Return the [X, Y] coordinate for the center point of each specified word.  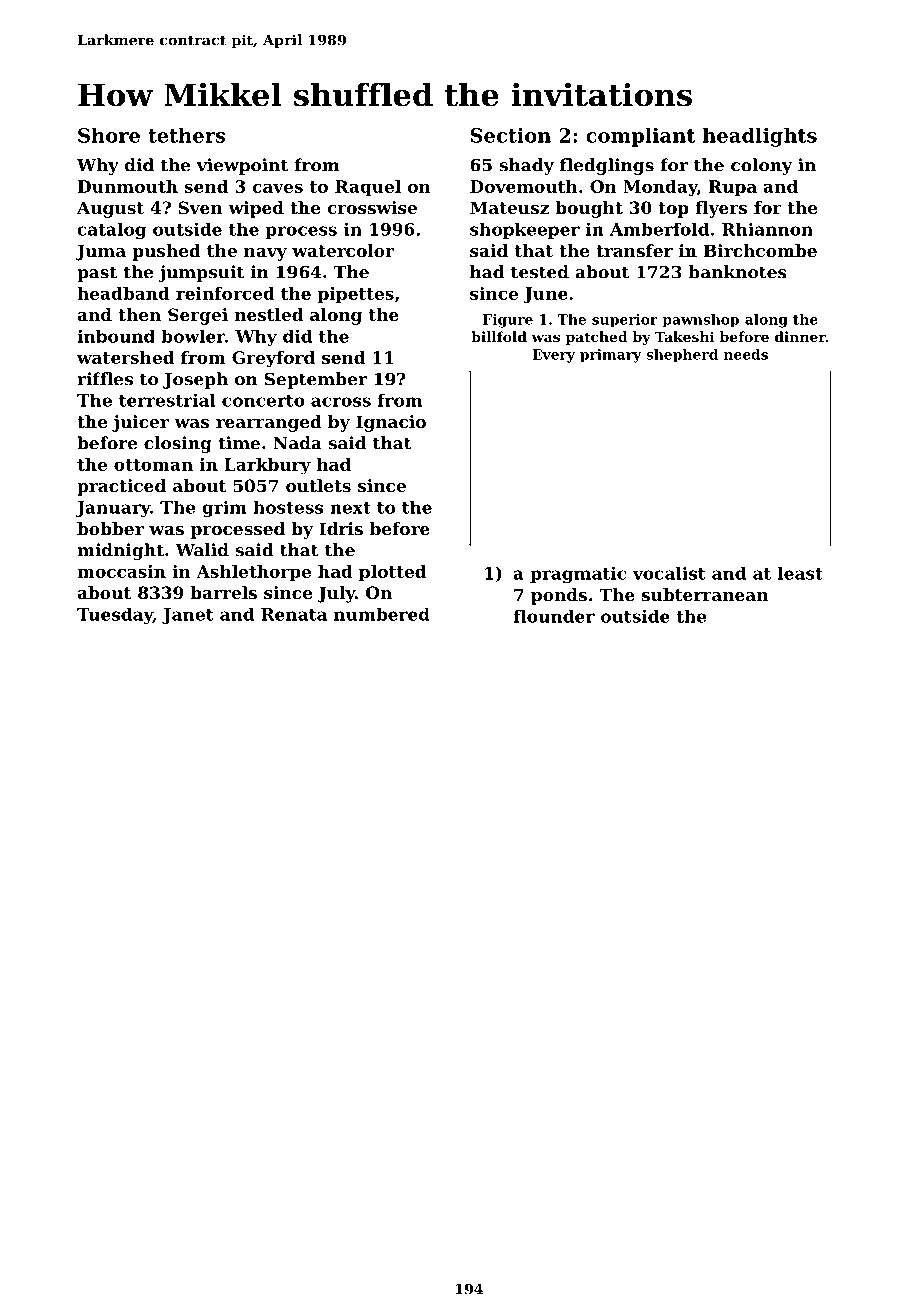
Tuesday [115, 615]
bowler [193, 336]
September [316, 380]
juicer [140, 423]
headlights [760, 137]
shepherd [682, 356]
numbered [382, 614]
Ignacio [391, 423]
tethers [186, 135]
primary [611, 356]
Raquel [368, 188]
